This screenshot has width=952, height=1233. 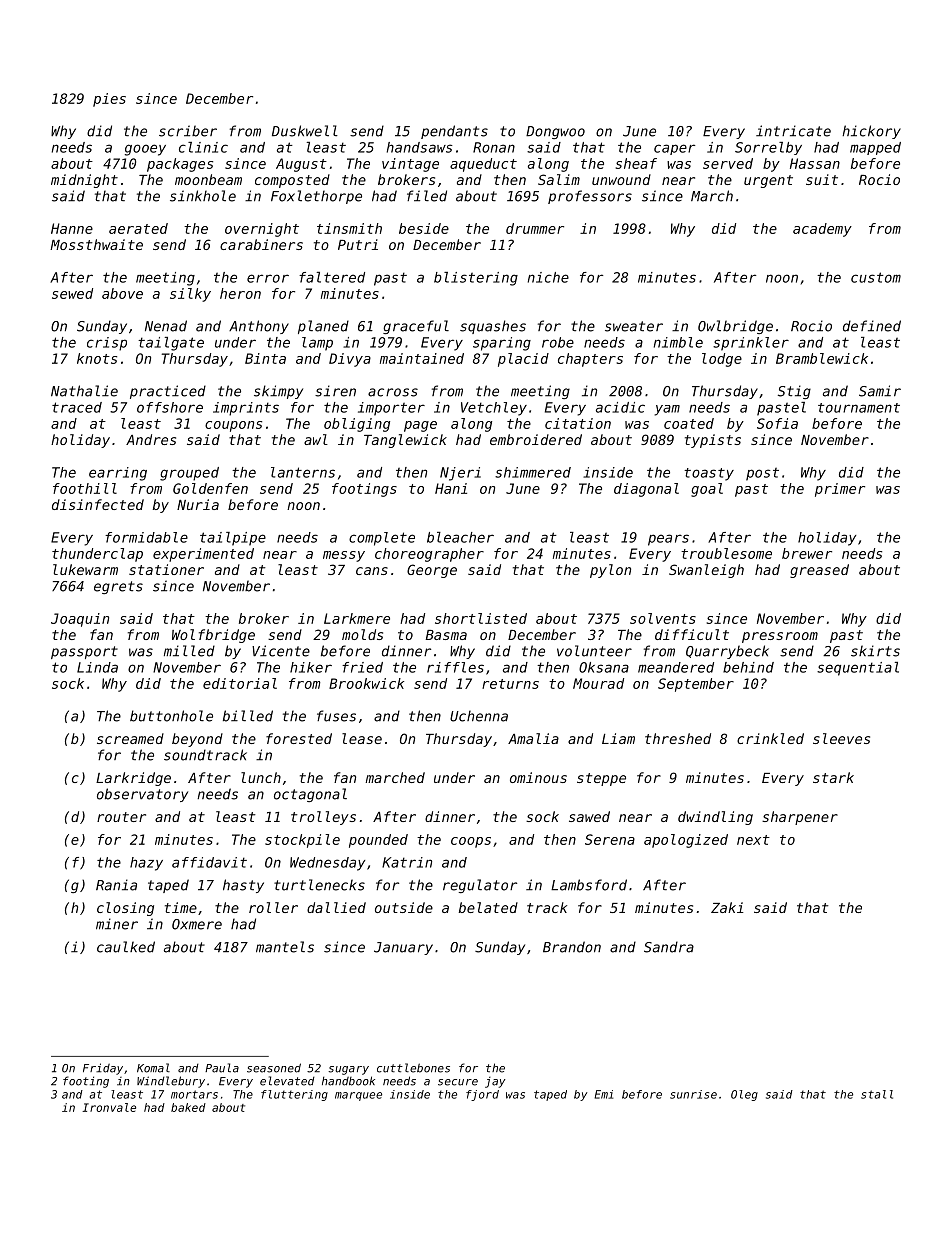 What do you see at coordinates (126, 947) in the screenshot?
I see `caulked` at bounding box center [126, 947].
